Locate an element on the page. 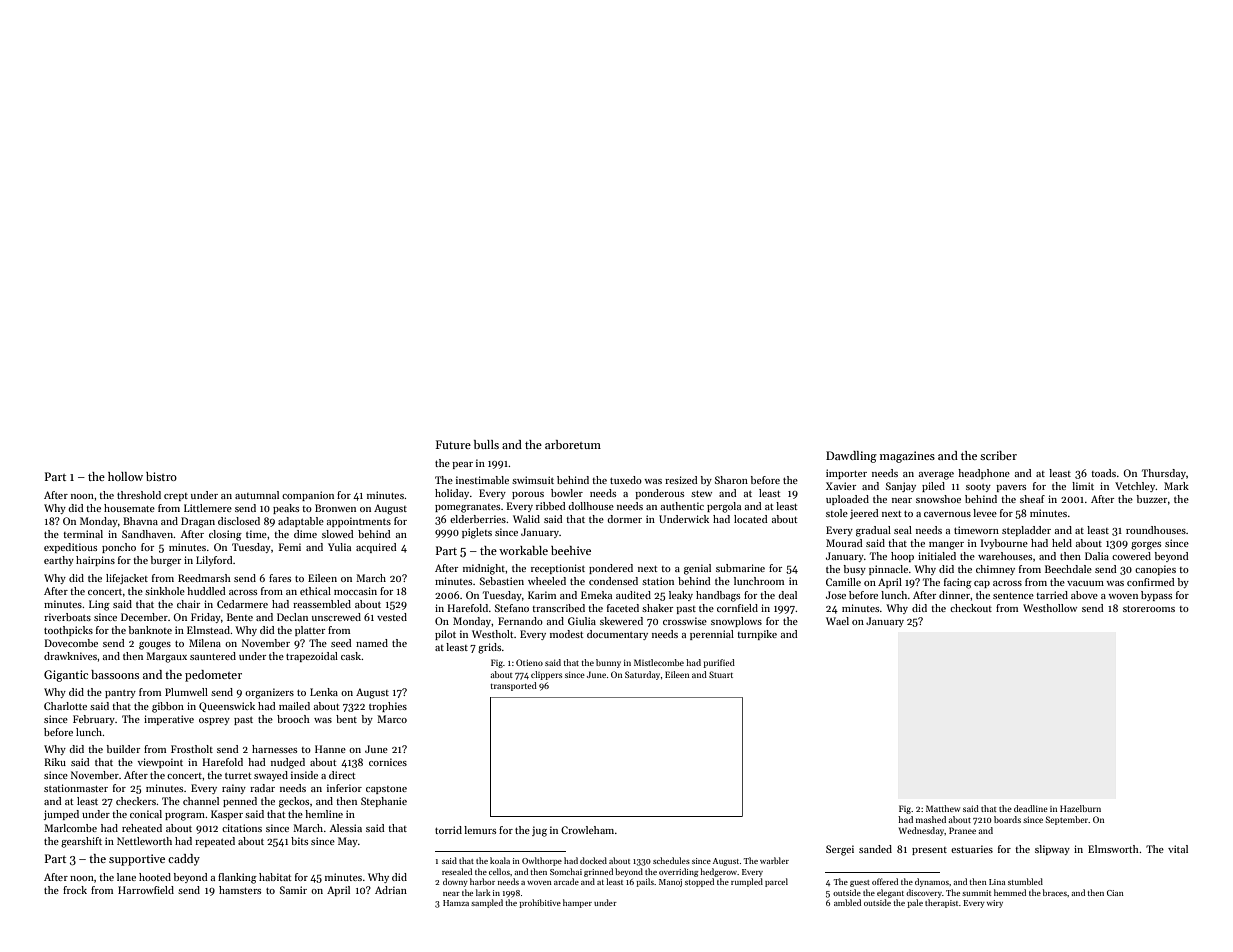  facing is located at coordinates (958, 583).
